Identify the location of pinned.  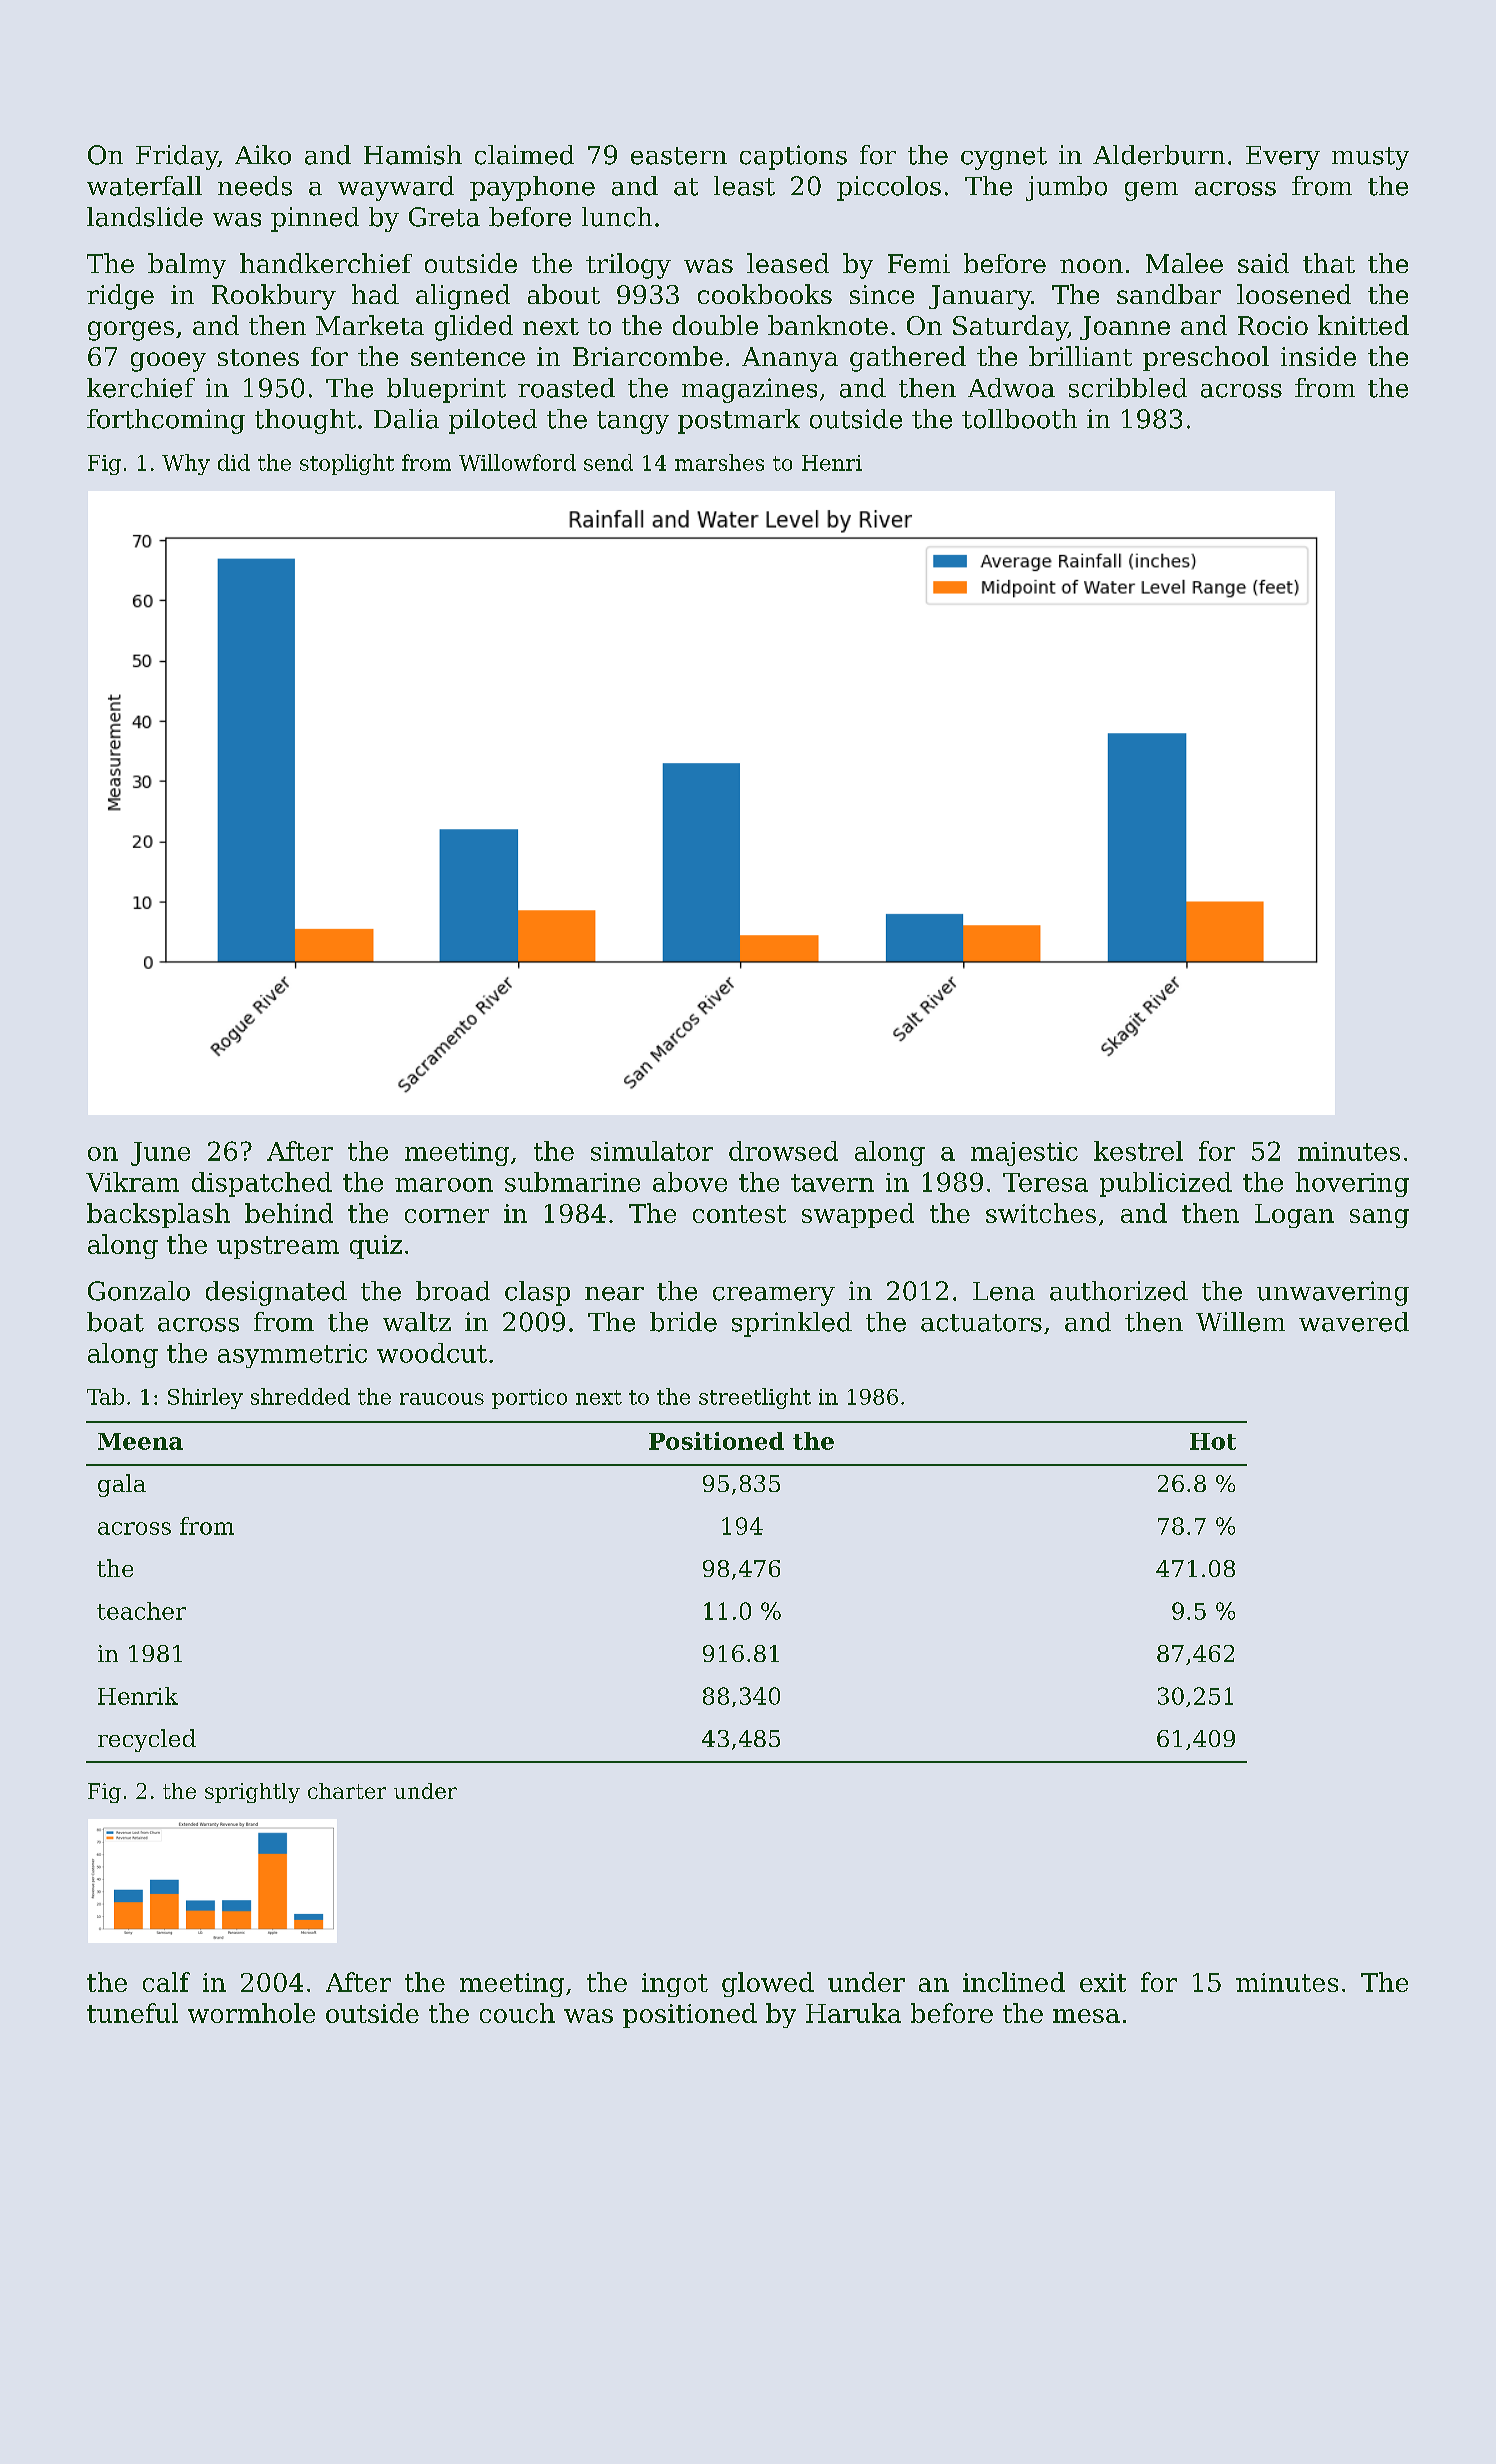
(315, 219).
